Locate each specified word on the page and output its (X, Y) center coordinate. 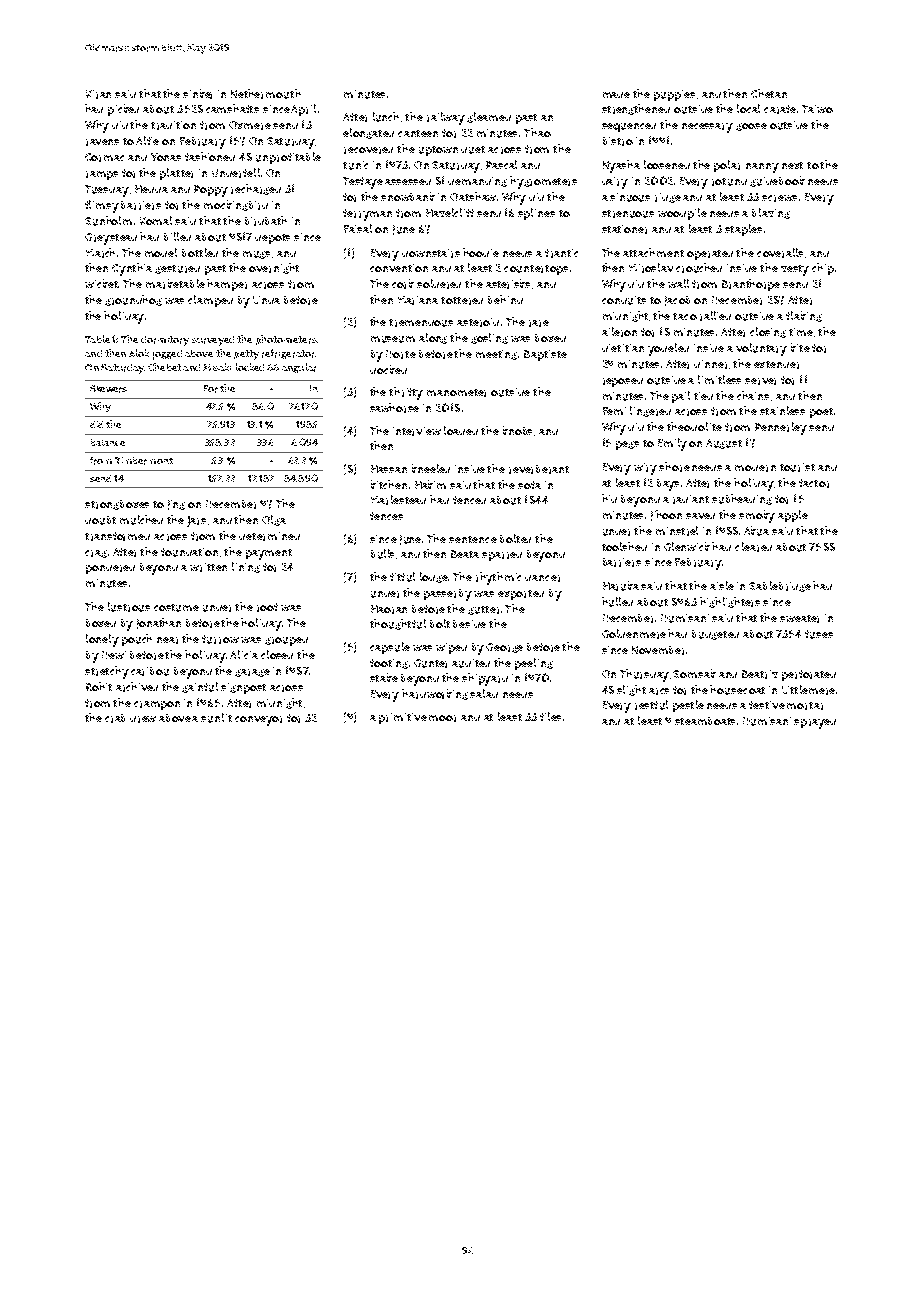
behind (505, 299)
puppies (674, 95)
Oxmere (250, 125)
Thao (537, 132)
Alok (139, 353)
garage (252, 673)
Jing (176, 505)
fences (386, 516)
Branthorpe (751, 285)
